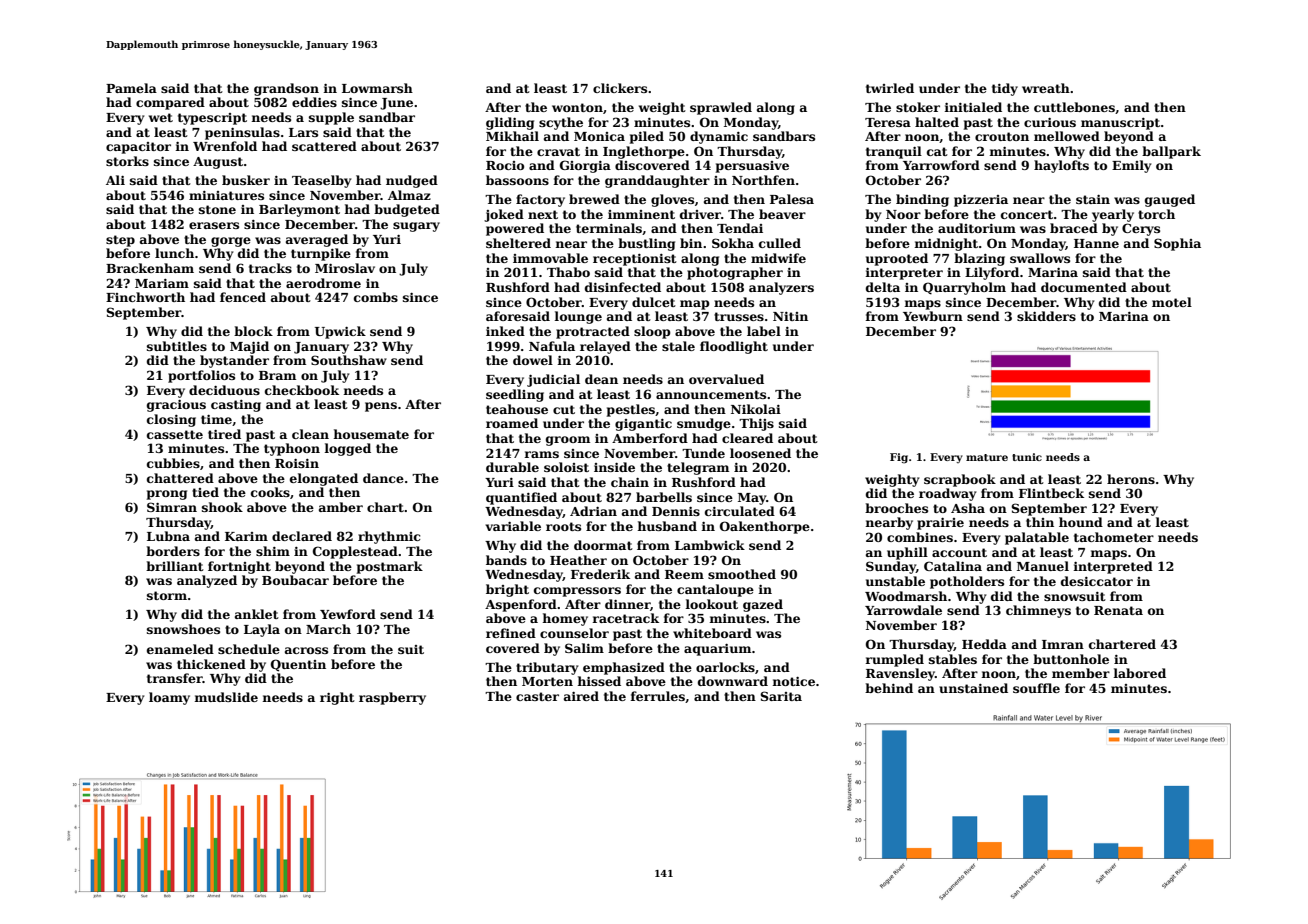  What do you see at coordinates (922, 200) in the screenshot?
I see `binding` at bounding box center [922, 200].
